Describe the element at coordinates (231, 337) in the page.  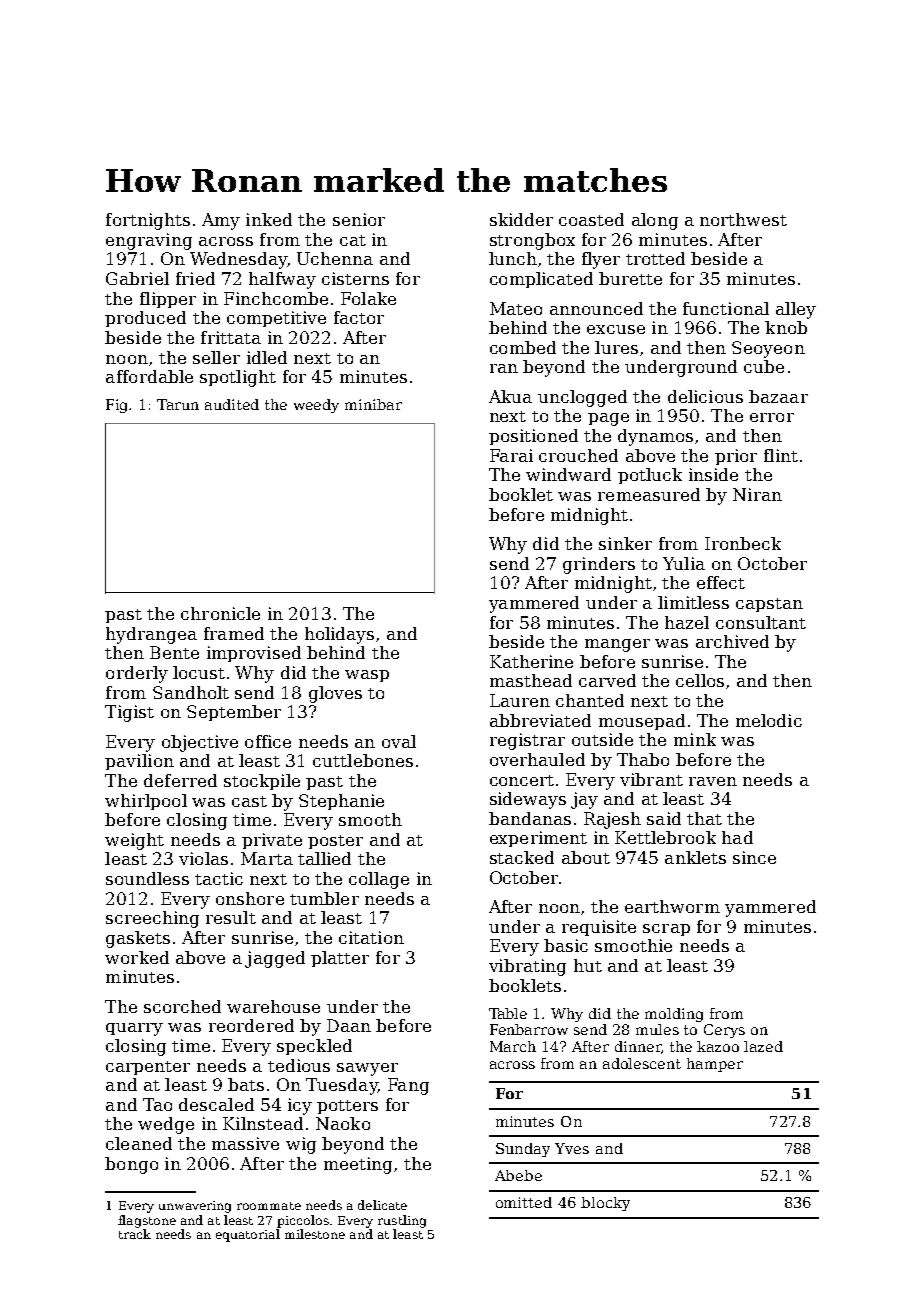
I see `frittata` at that location.
